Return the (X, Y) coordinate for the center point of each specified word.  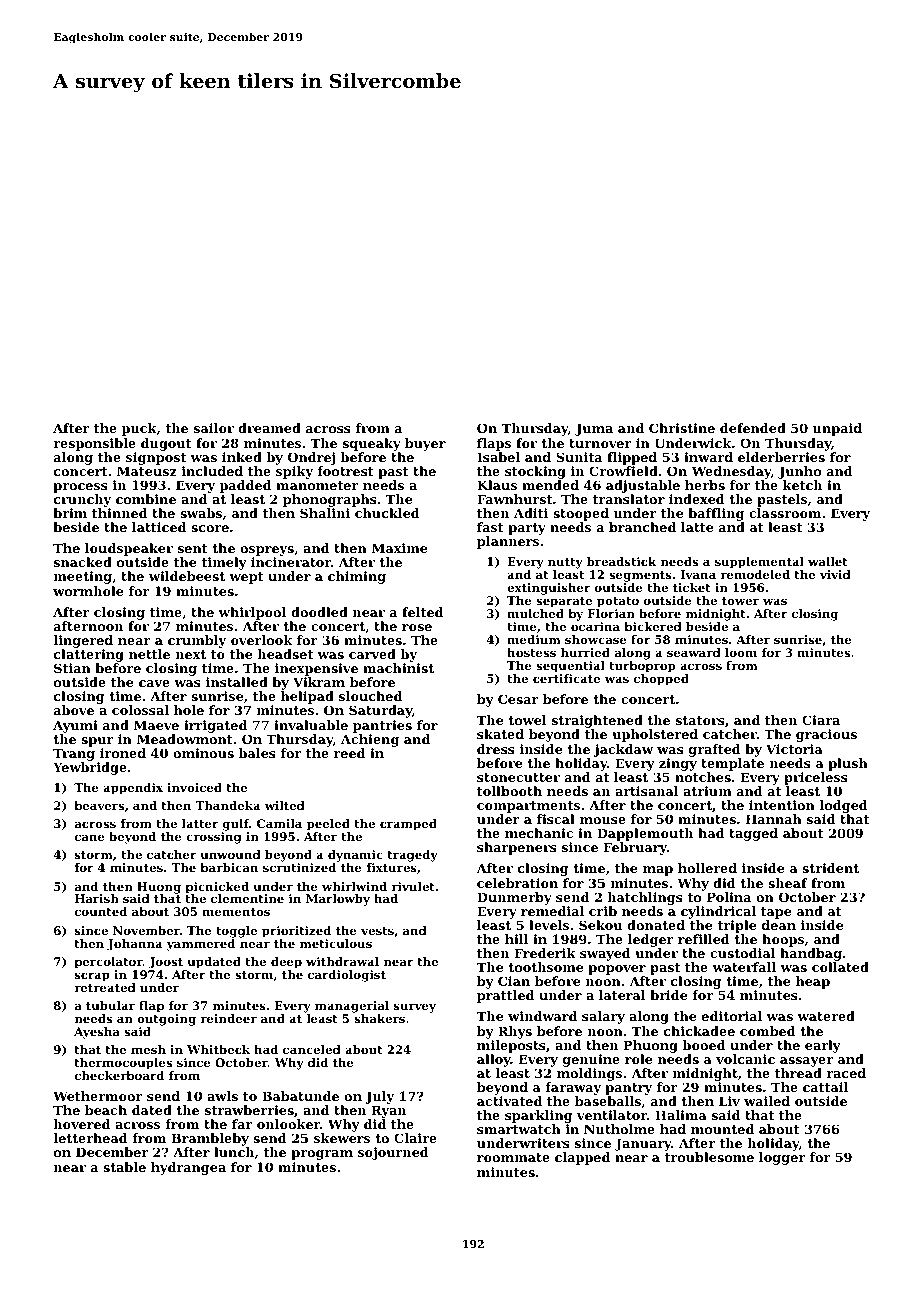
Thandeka (227, 805)
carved (372, 654)
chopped (661, 680)
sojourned (393, 1153)
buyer (425, 444)
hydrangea (188, 1168)
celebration (517, 883)
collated (840, 967)
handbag (811, 954)
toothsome (545, 967)
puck (139, 429)
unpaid (837, 429)
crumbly (197, 641)
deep (286, 963)
